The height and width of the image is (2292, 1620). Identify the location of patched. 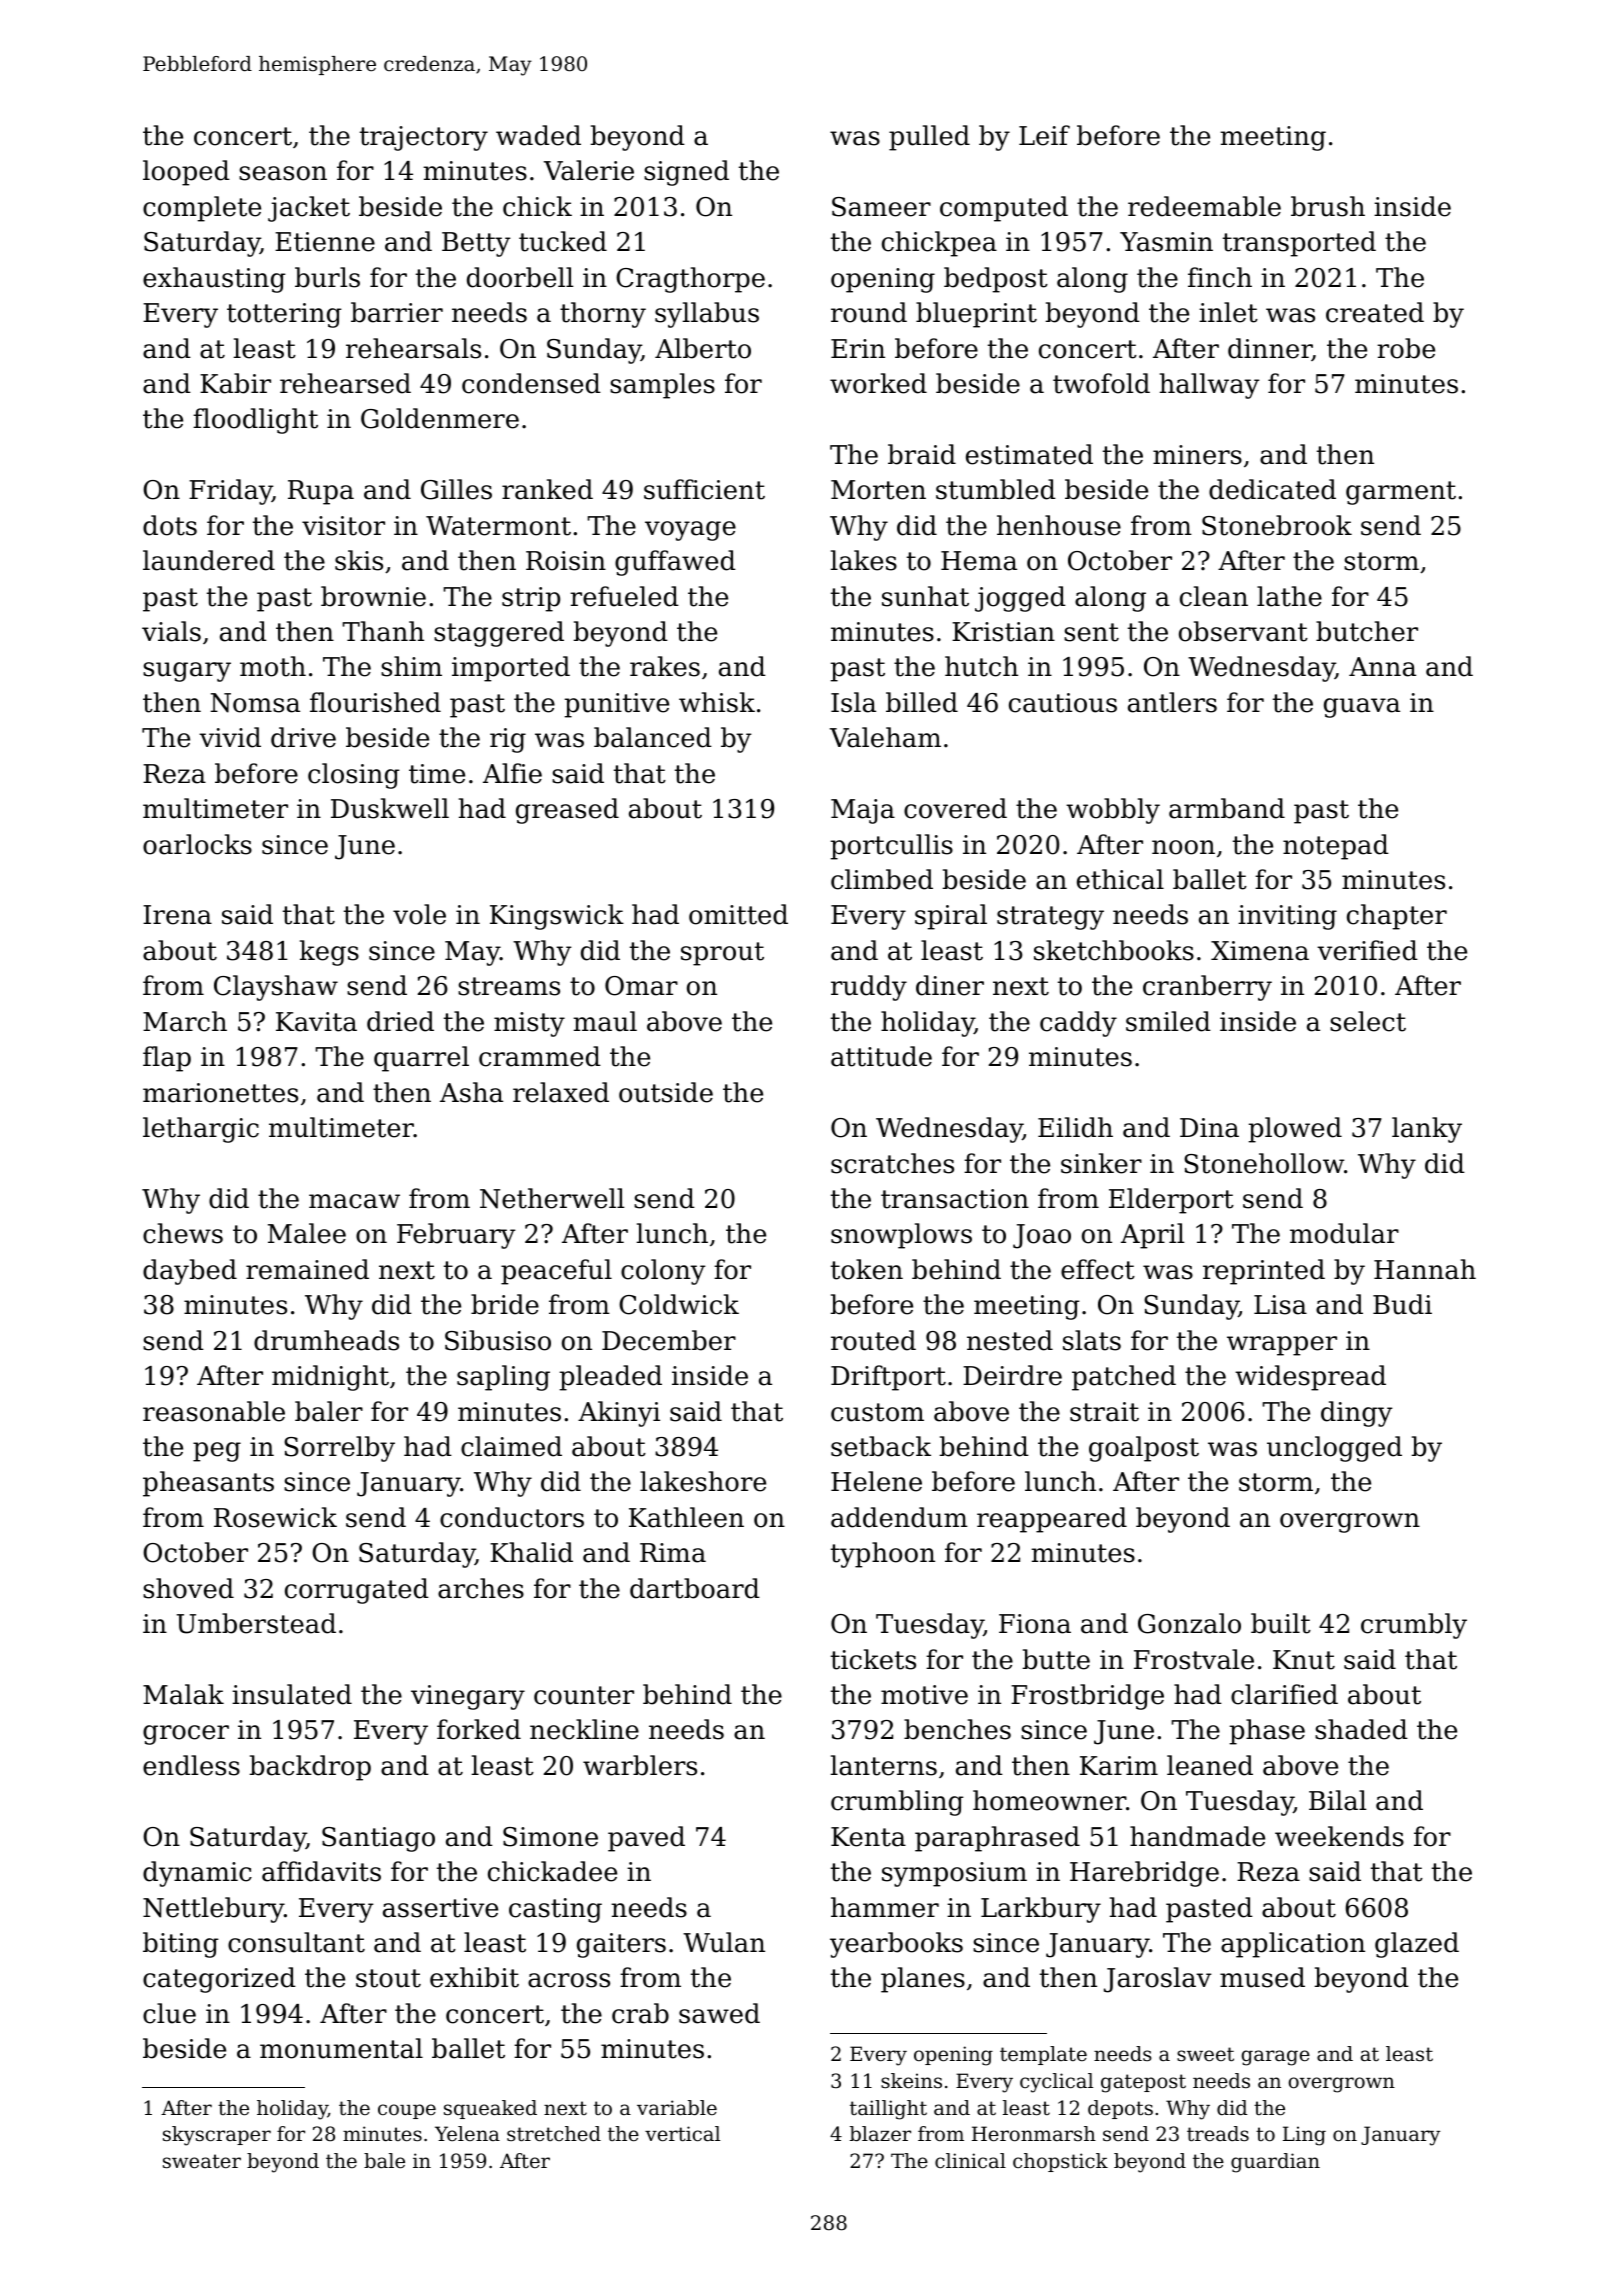
(1124, 1378).
